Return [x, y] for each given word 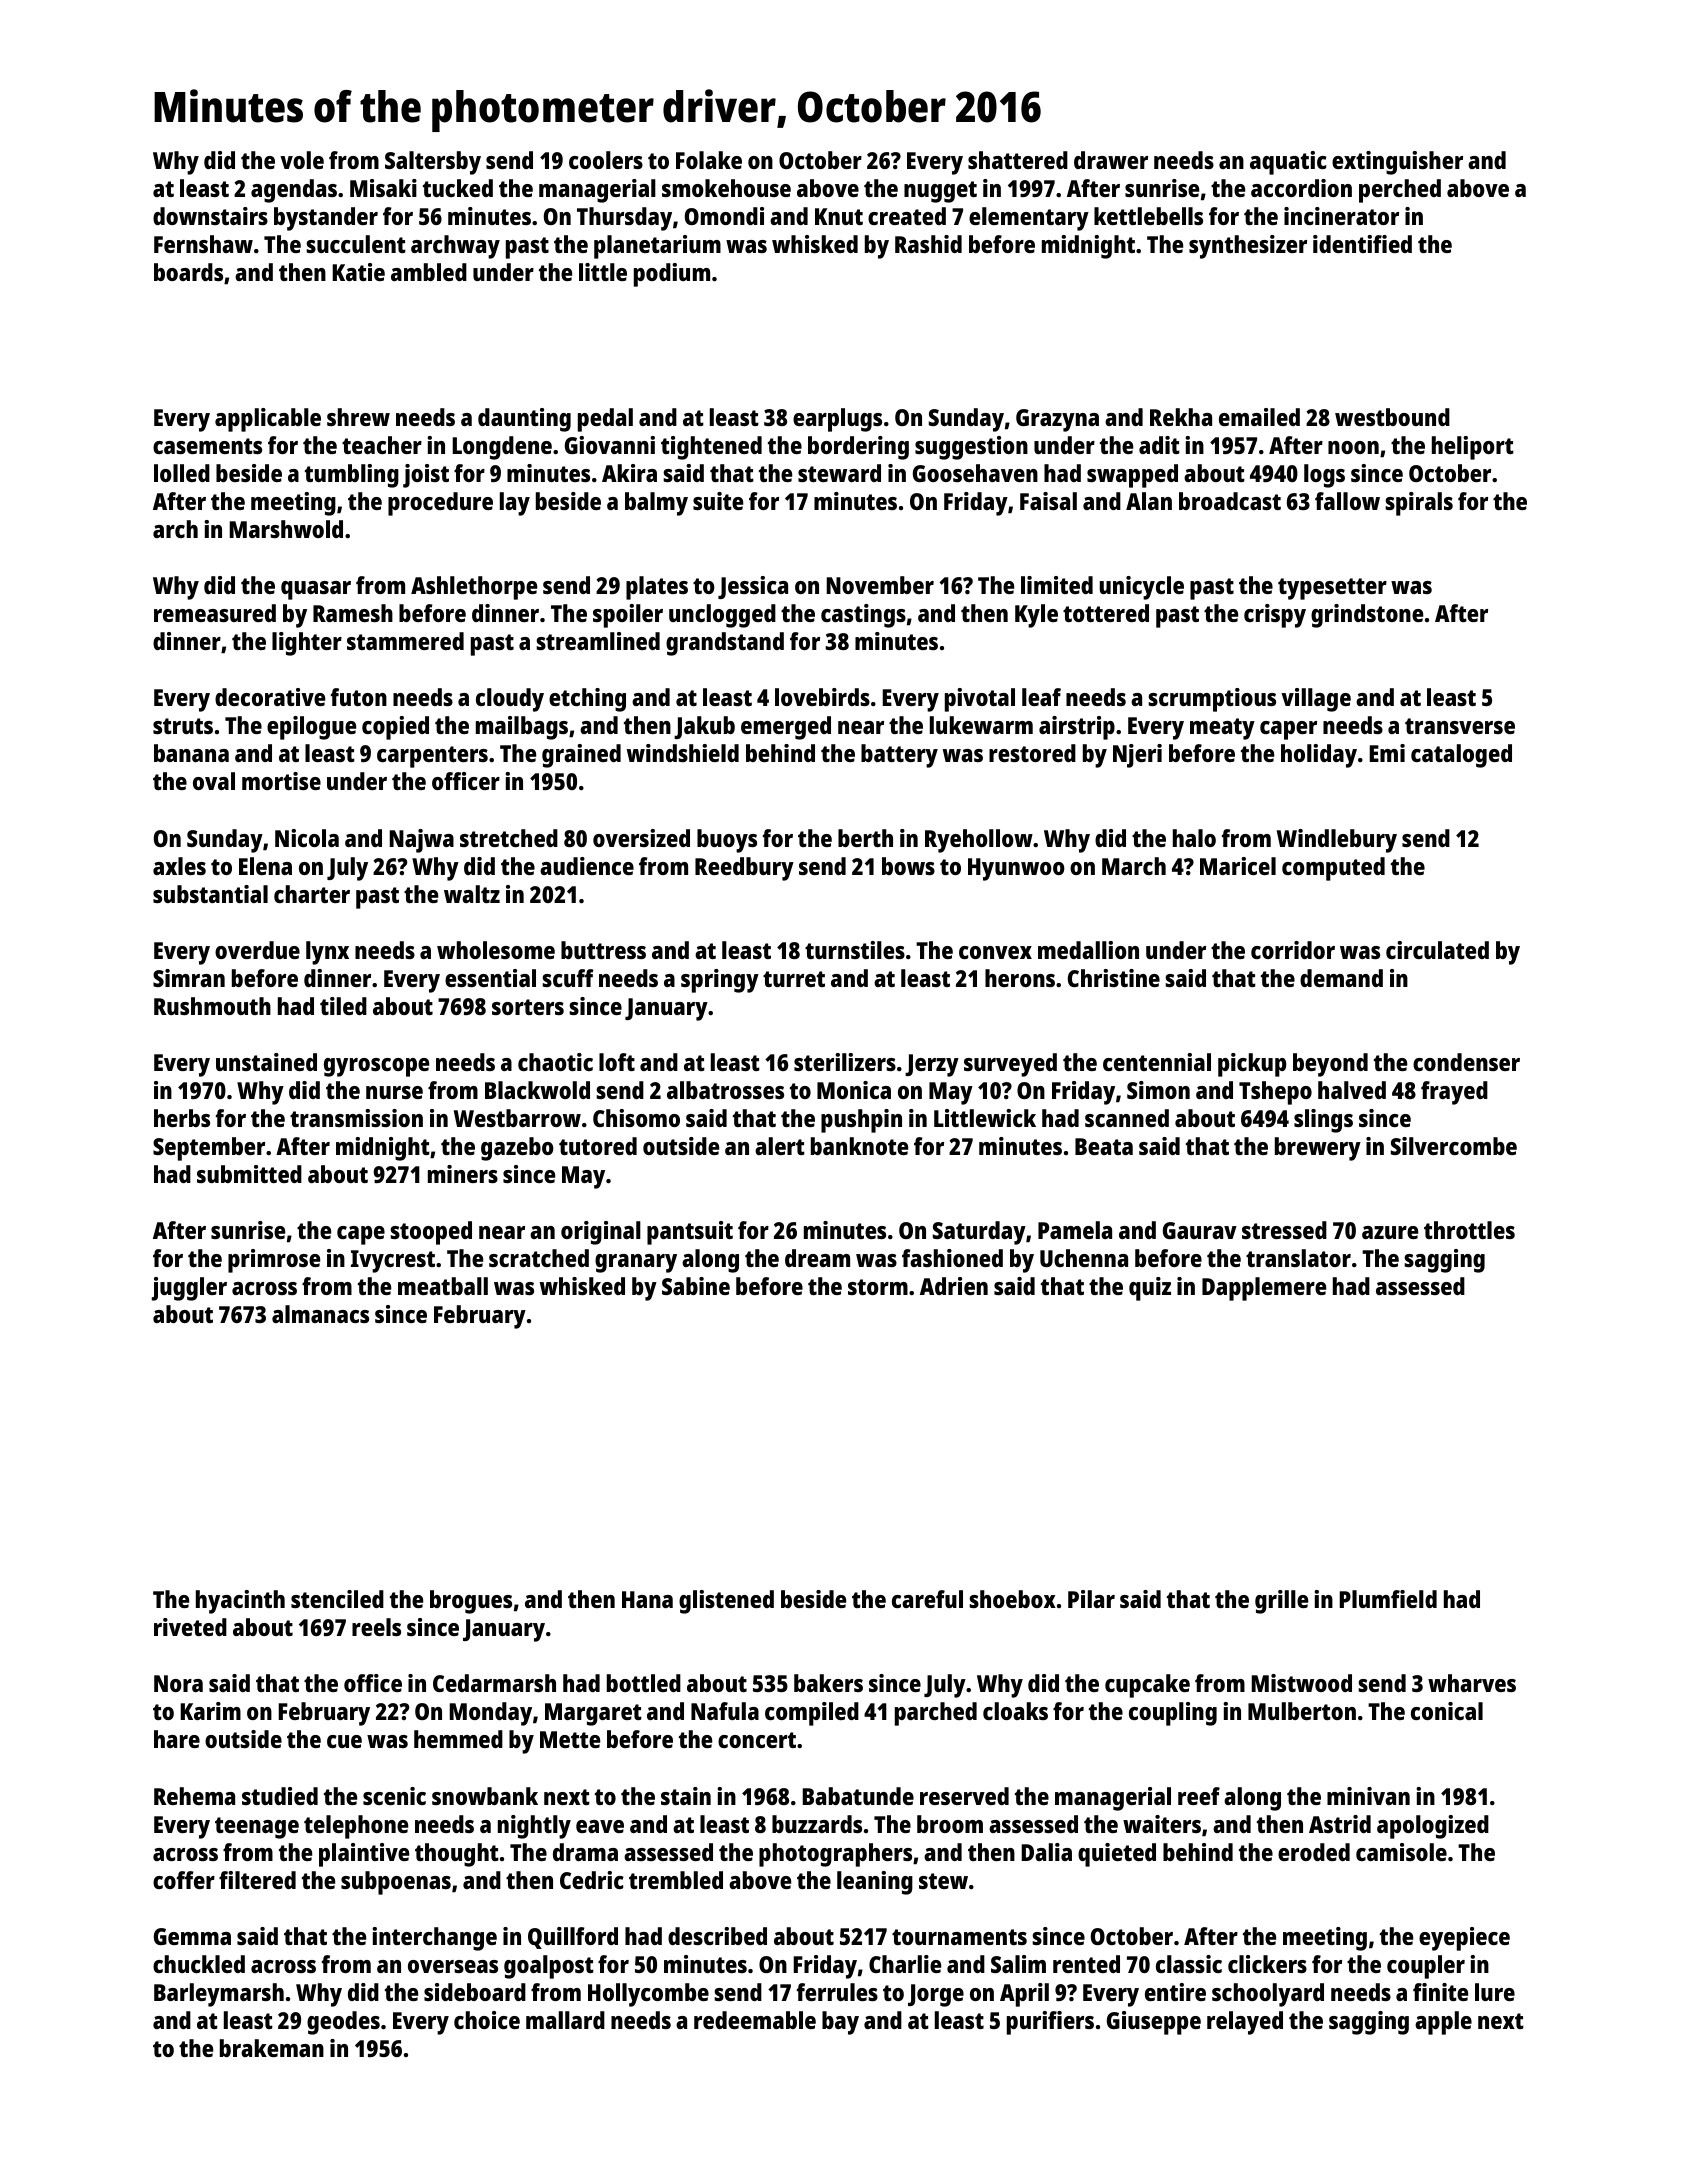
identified [1362, 244]
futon [359, 697]
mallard [565, 2020]
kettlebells [1148, 216]
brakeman [272, 2048]
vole [302, 160]
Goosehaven [975, 473]
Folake [709, 160]
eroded [1314, 1852]
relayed [1245, 2023]
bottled [644, 1683]
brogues [471, 1602]
